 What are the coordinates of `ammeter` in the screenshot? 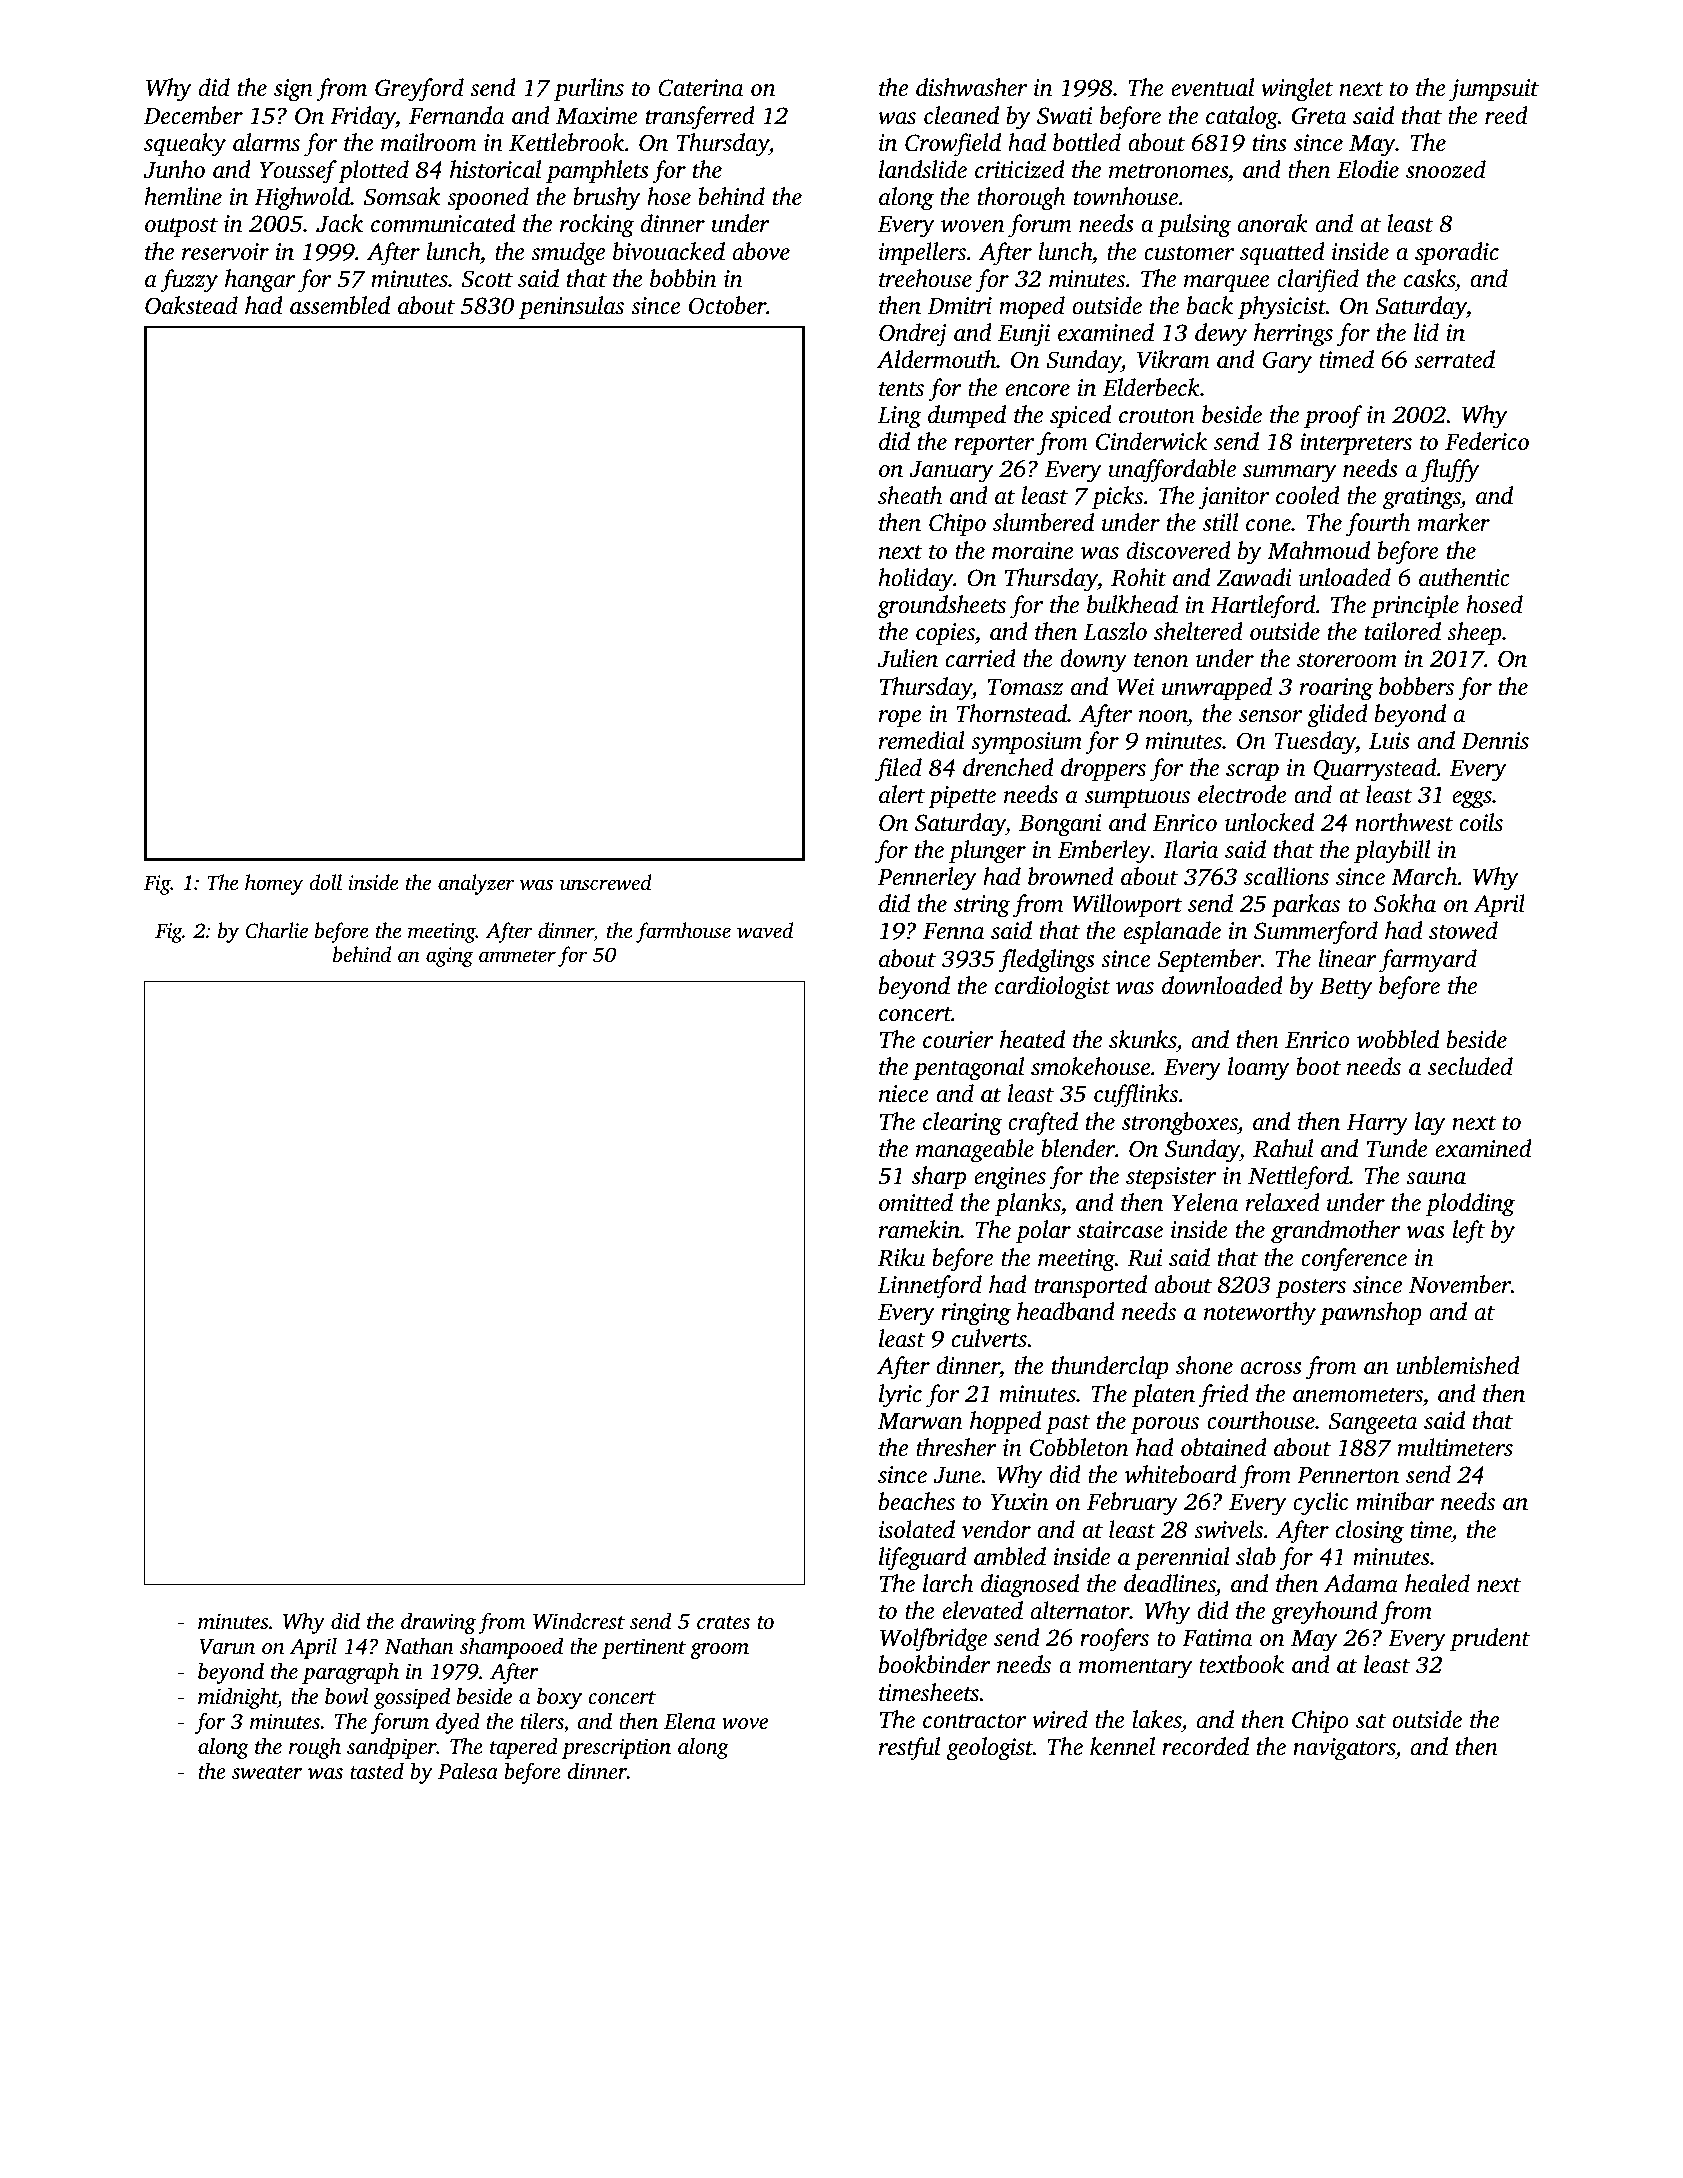 It's located at (517, 956).
